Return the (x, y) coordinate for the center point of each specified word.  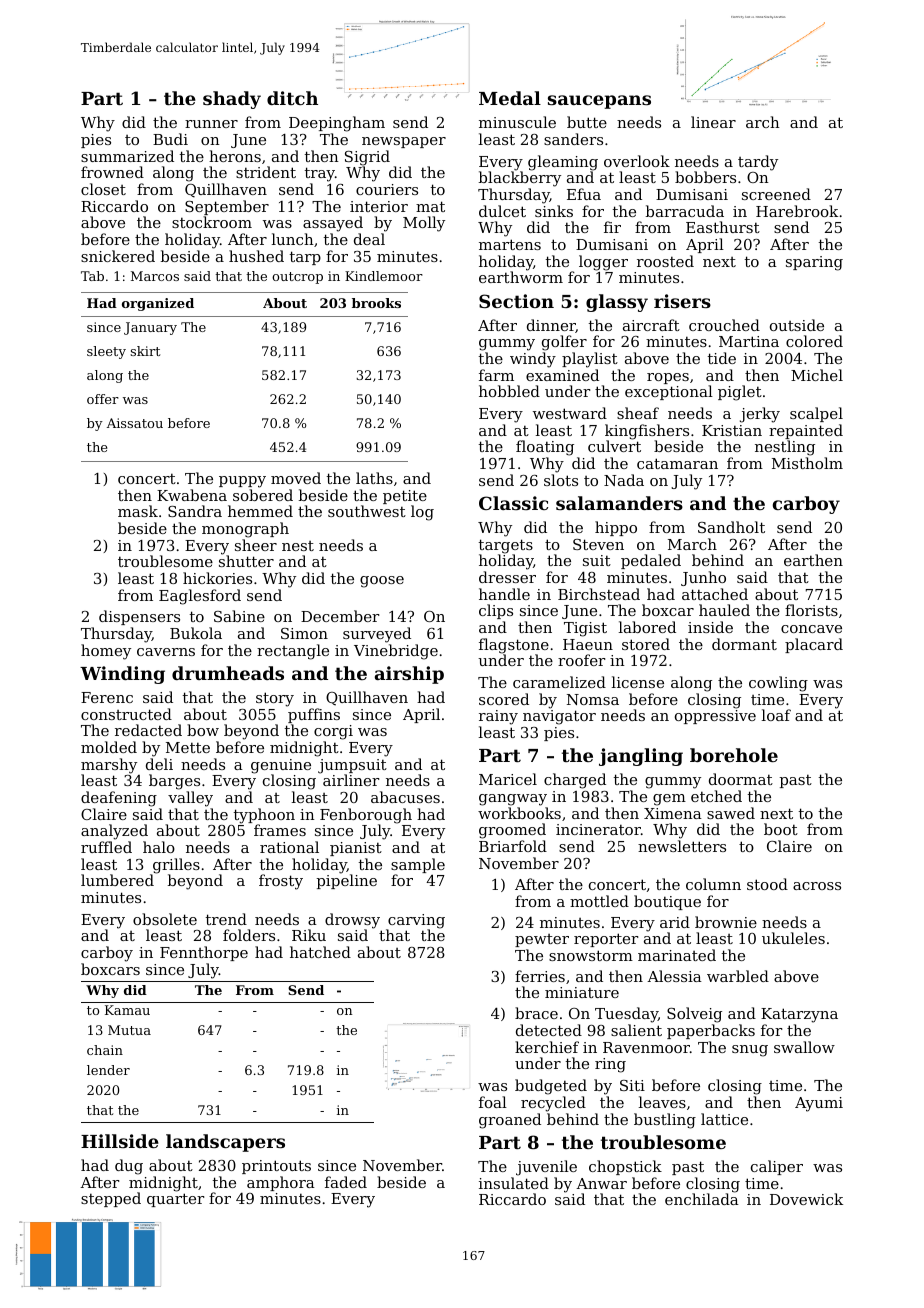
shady (232, 100)
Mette (188, 747)
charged (575, 781)
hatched (320, 952)
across (817, 886)
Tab (92, 276)
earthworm (521, 277)
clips (496, 611)
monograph (245, 530)
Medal (510, 98)
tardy (758, 163)
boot (781, 829)
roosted (665, 261)
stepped (111, 1199)
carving (415, 922)
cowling (778, 684)
